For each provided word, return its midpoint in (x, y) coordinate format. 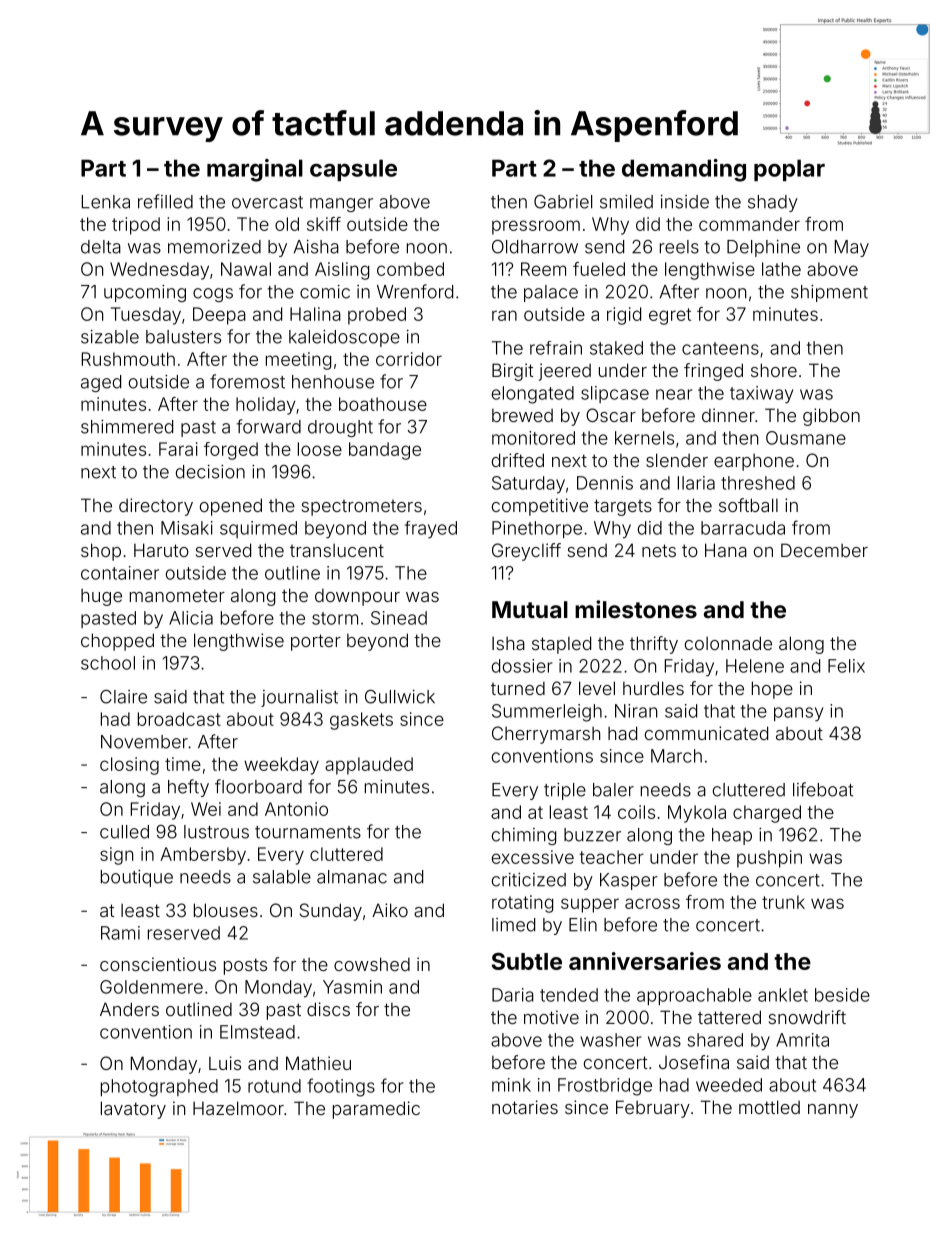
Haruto (161, 550)
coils (636, 812)
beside (842, 995)
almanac (352, 877)
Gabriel (563, 202)
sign (116, 856)
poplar (789, 170)
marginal (255, 170)
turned (518, 688)
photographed (159, 1088)
